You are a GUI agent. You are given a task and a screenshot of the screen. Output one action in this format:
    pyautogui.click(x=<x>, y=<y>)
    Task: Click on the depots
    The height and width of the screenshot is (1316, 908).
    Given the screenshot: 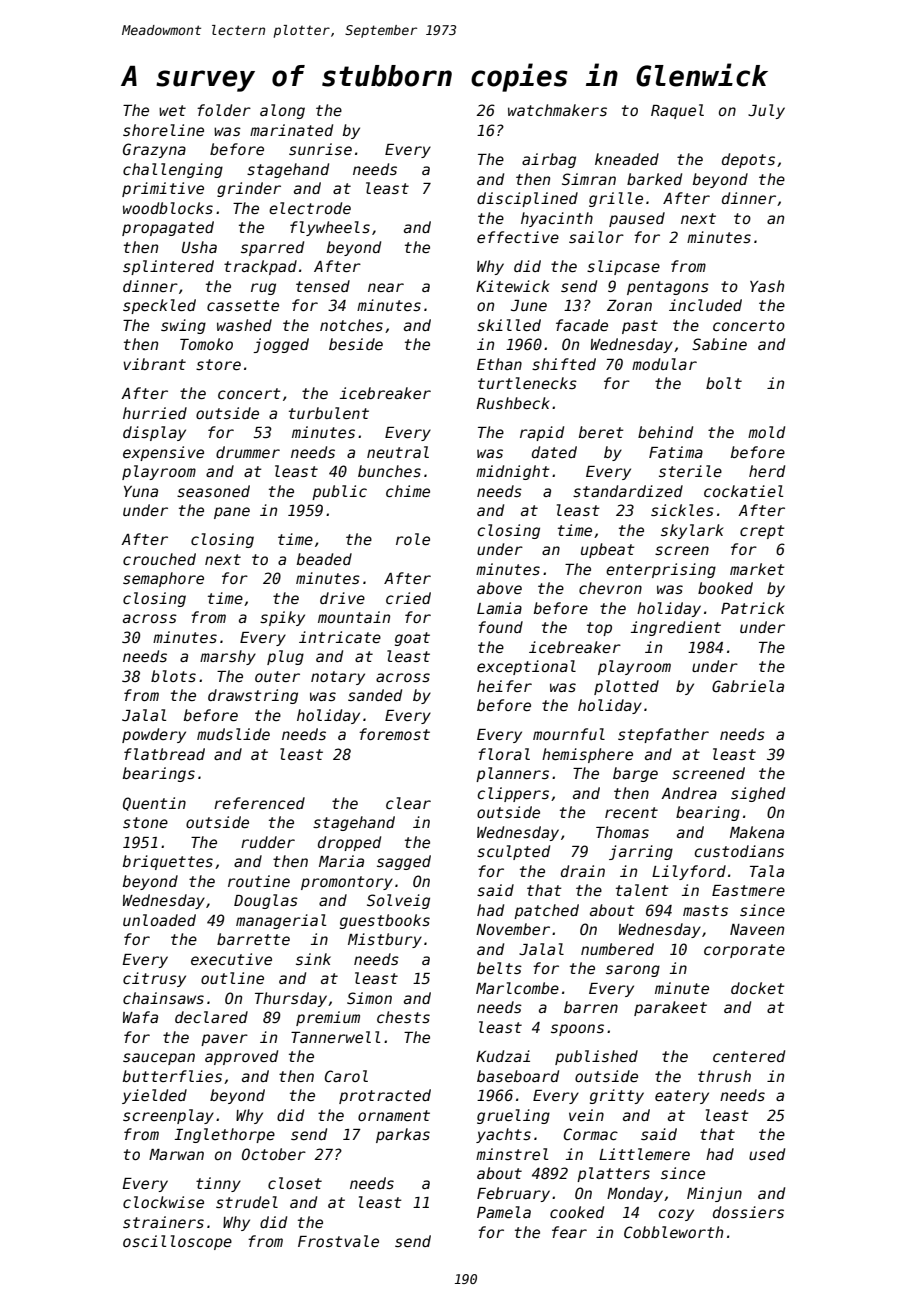 What is the action you would take?
    pyautogui.click(x=748, y=160)
